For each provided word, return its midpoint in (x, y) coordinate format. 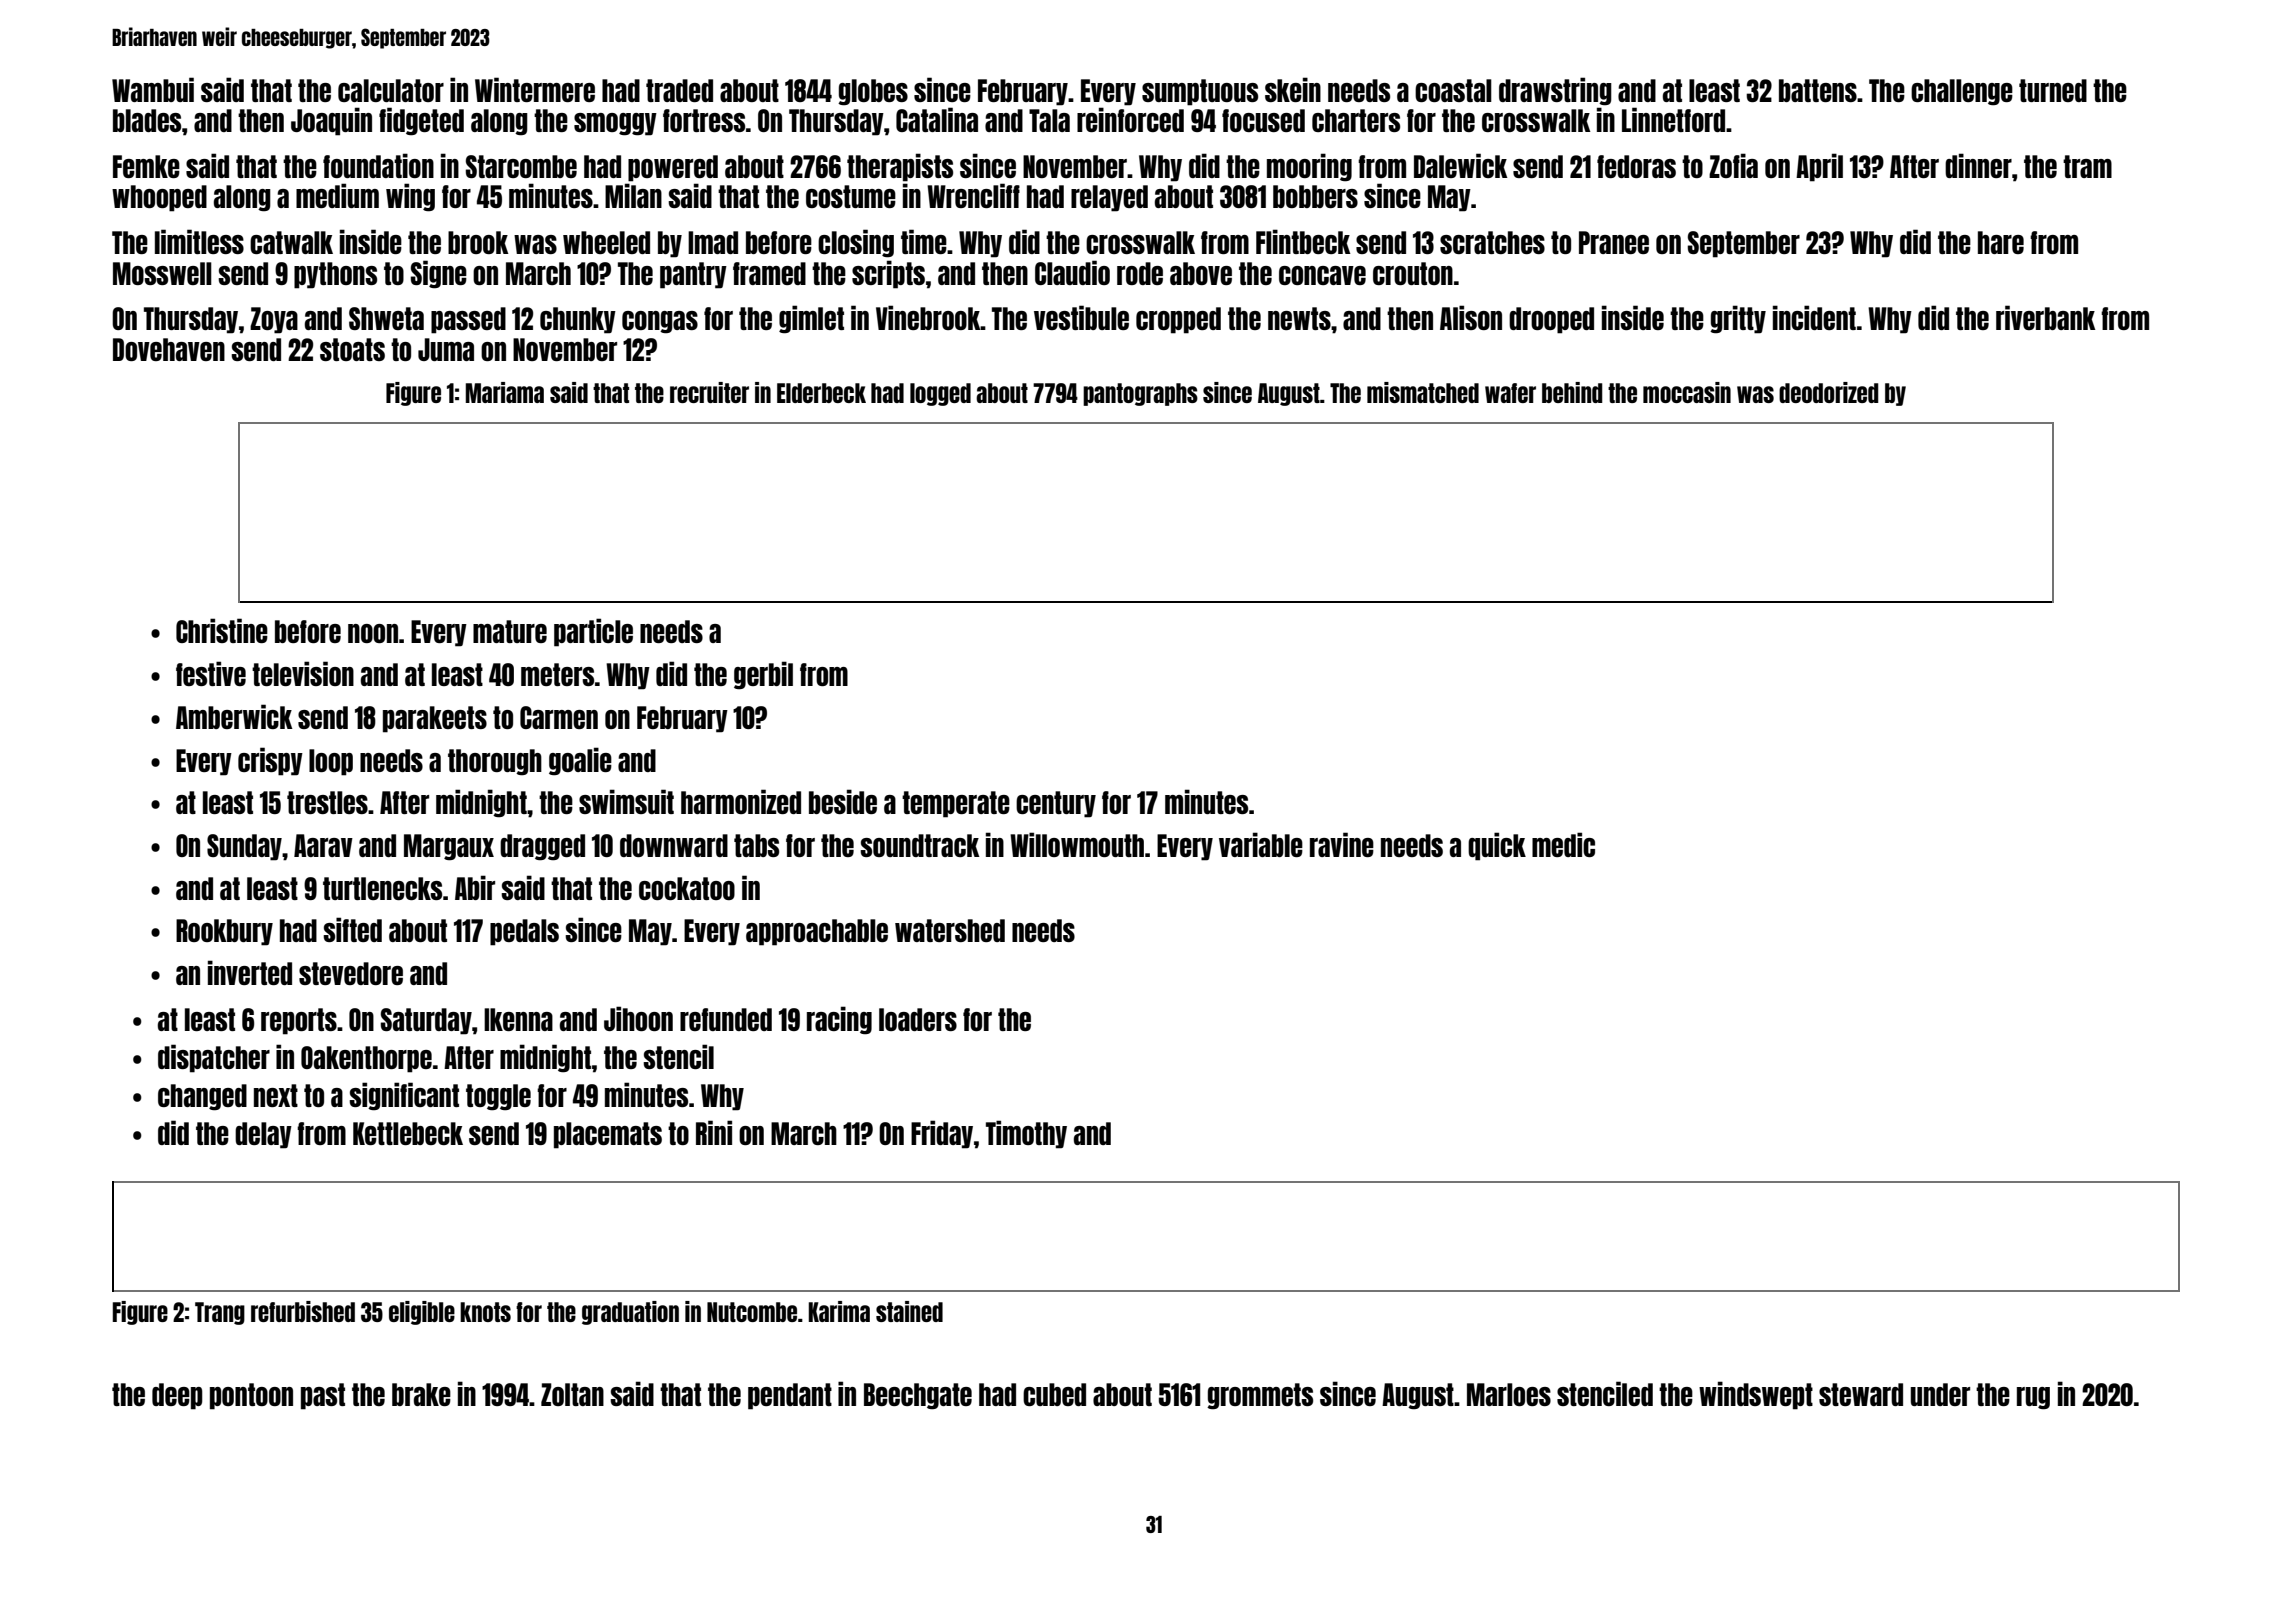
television (303, 673)
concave (1322, 275)
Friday (942, 1134)
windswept (1756, 1395)
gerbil (763, 675)
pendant (790, 1396)
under (1940, 1394)
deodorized (1829, 392)
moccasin (1687, 392)
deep (177, 1396)
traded (679, 90)
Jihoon (638, 1018)
